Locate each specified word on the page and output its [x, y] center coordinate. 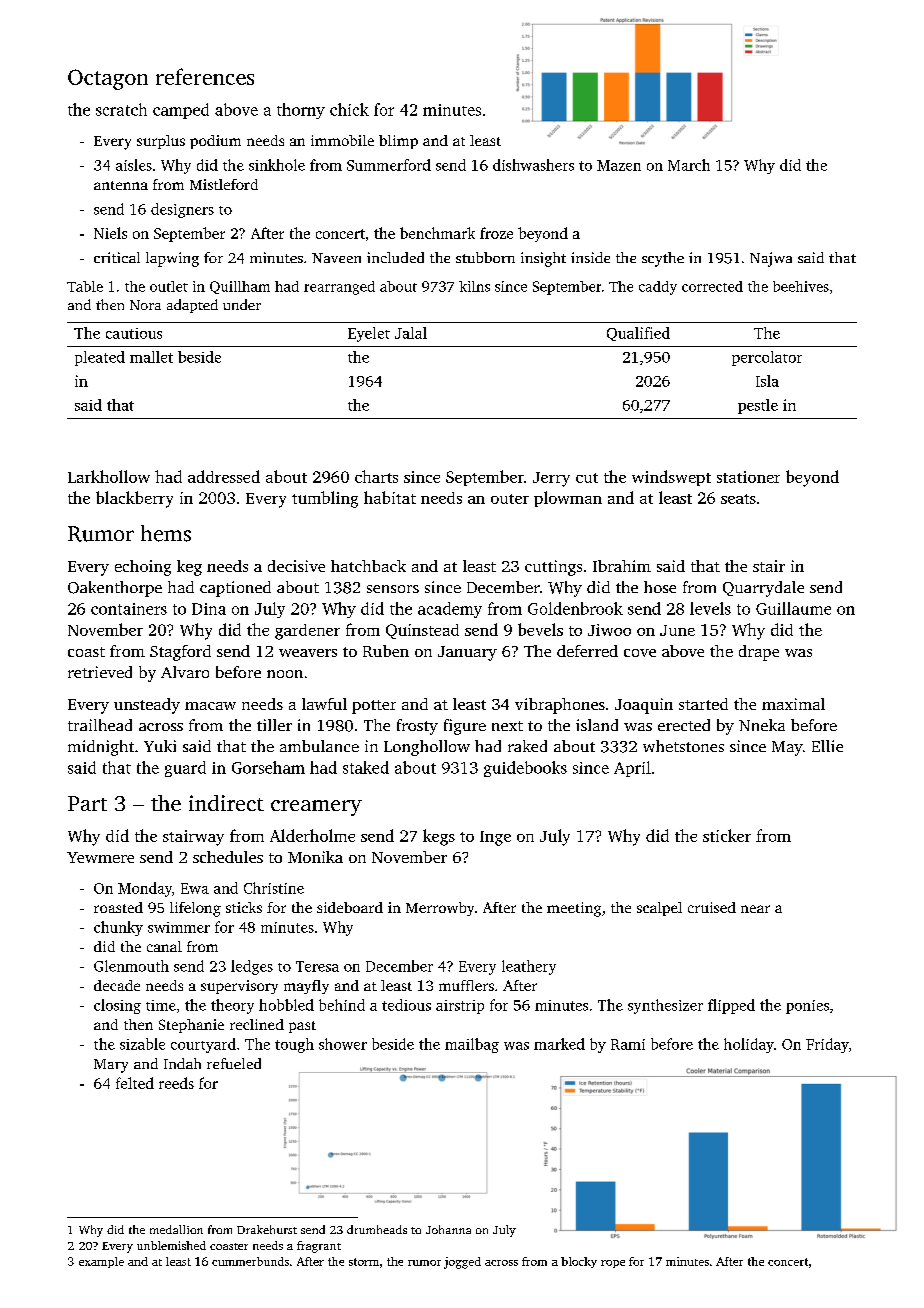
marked [559, 1044]
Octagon [108, 79]
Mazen [619, 165]
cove [640, 653]
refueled [234, 1063]
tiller [274, 725]
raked [527, 746]
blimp [398, 142]
